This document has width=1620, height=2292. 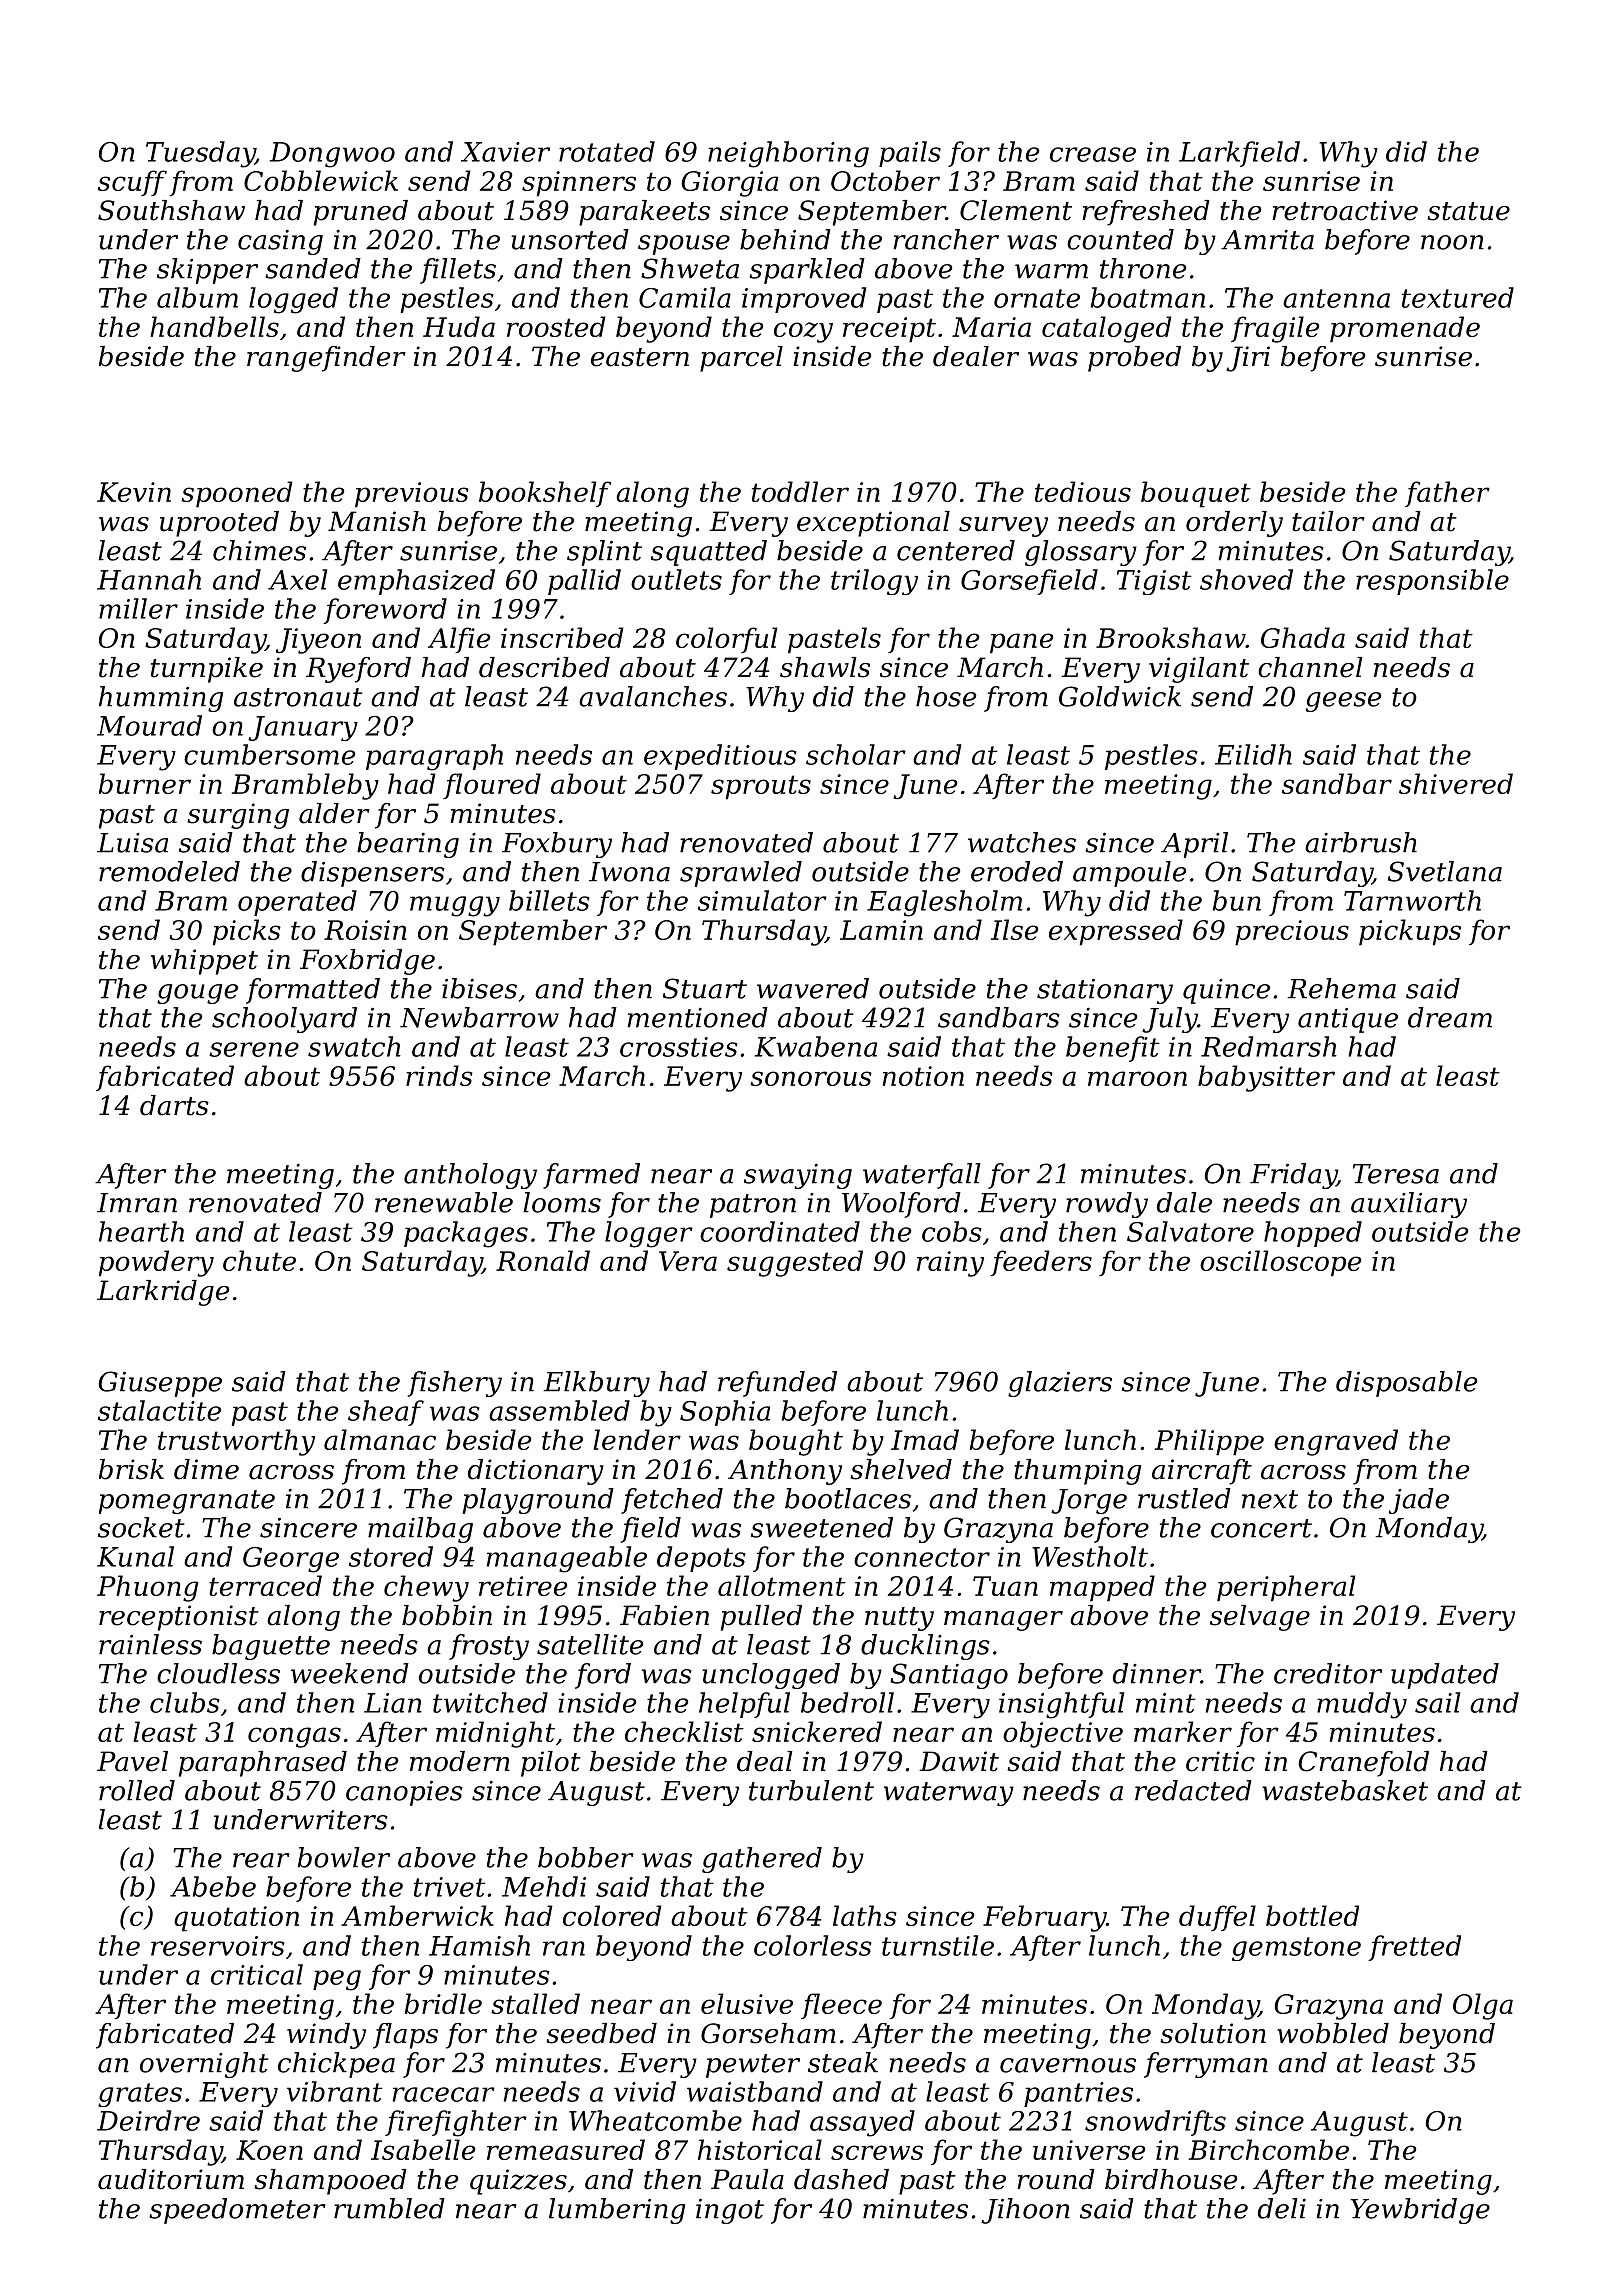 I want to click on rotated, so click(x=607, y=151).
